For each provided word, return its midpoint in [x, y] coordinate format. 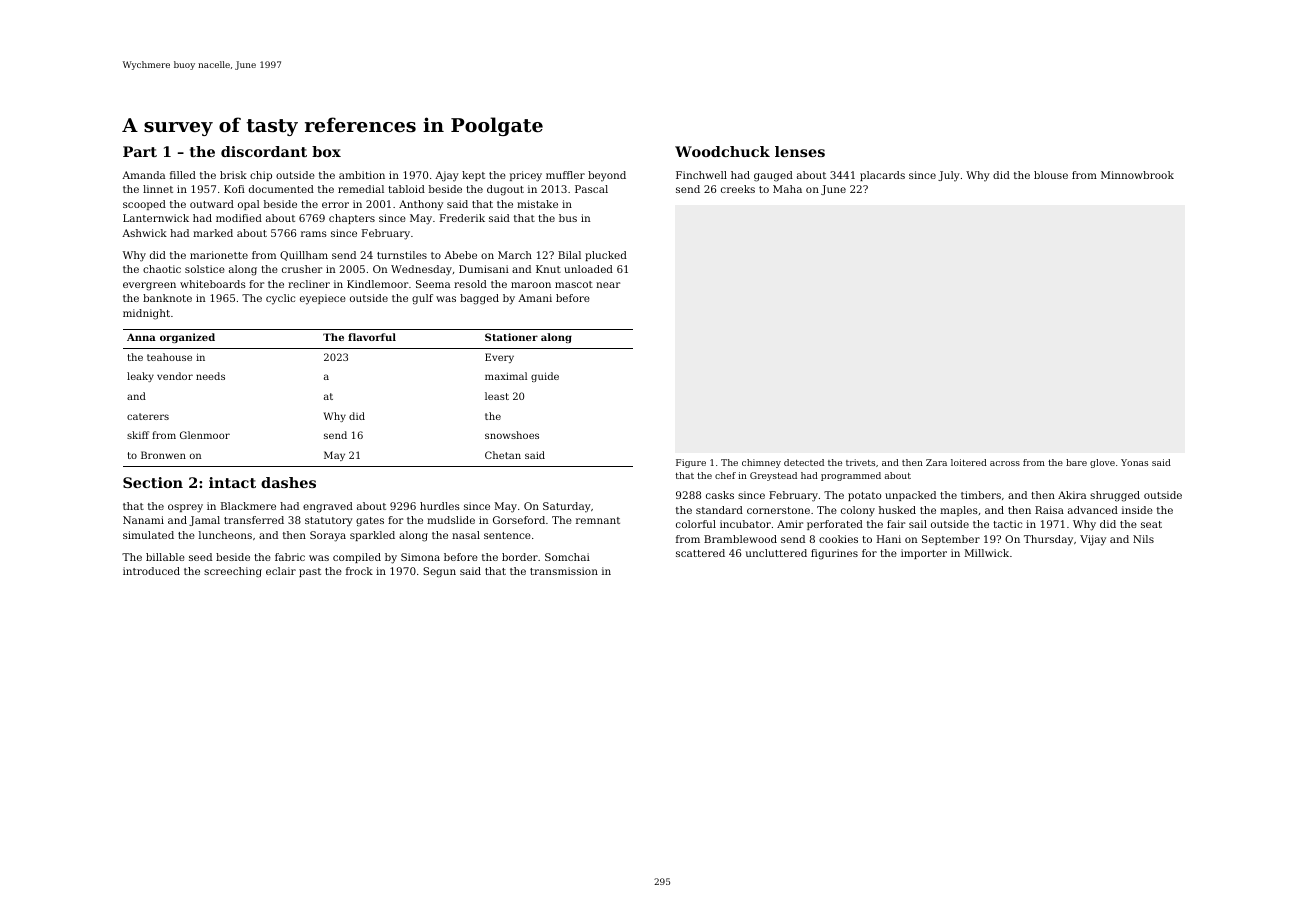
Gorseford [519, 520]
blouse [1051, 175]
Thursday [1048, 540]
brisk [233, 175]
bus [568, 218]
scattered [700, 553]
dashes [288, 482]
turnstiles [402, 255]
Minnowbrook [1137, 175]
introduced [151, 571]
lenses [800, 151]
